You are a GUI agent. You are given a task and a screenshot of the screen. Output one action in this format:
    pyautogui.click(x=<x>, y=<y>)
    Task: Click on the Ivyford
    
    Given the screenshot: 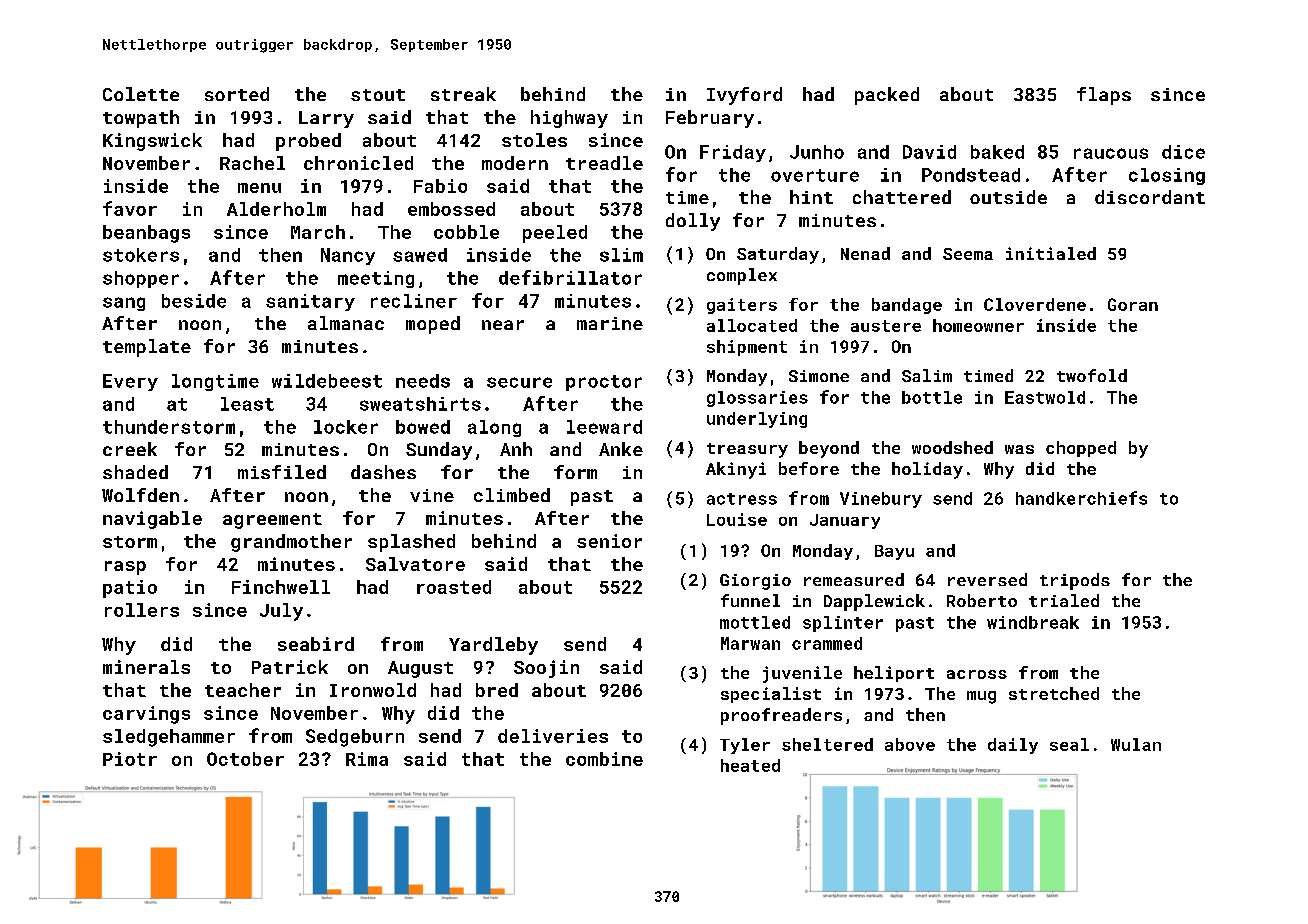 What is the action you would take?
    pyautogui.click(x=744, y=96)
